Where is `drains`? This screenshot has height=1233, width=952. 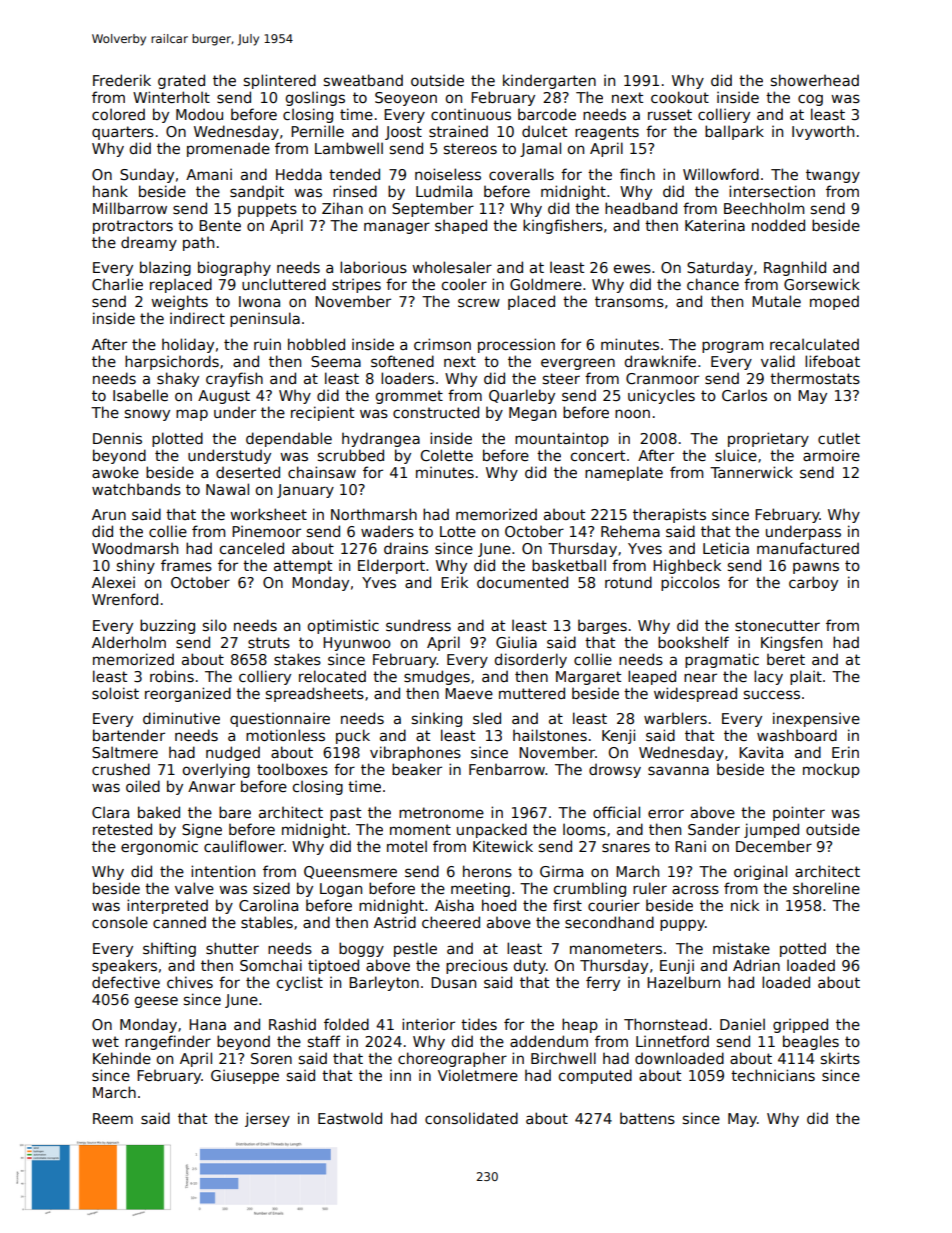 drains is located at coordinates (406, 548).
